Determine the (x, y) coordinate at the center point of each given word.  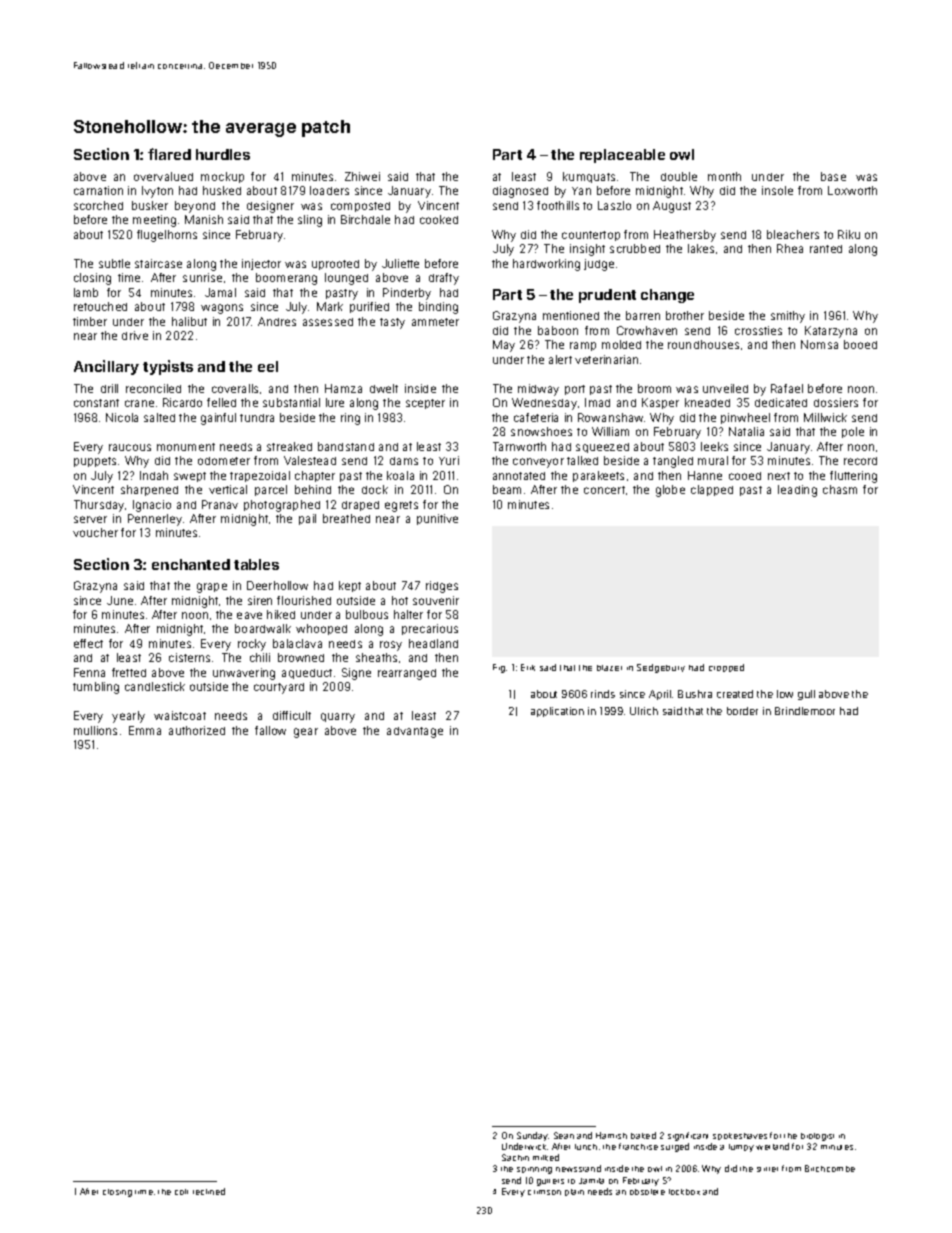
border (742, 711)
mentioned (571, 315)
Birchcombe (830, 1168)
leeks (714, 446)
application (557, 712)
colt (181, 1192)
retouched (100, 306)
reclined (209, 1191)
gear (306, 733)
